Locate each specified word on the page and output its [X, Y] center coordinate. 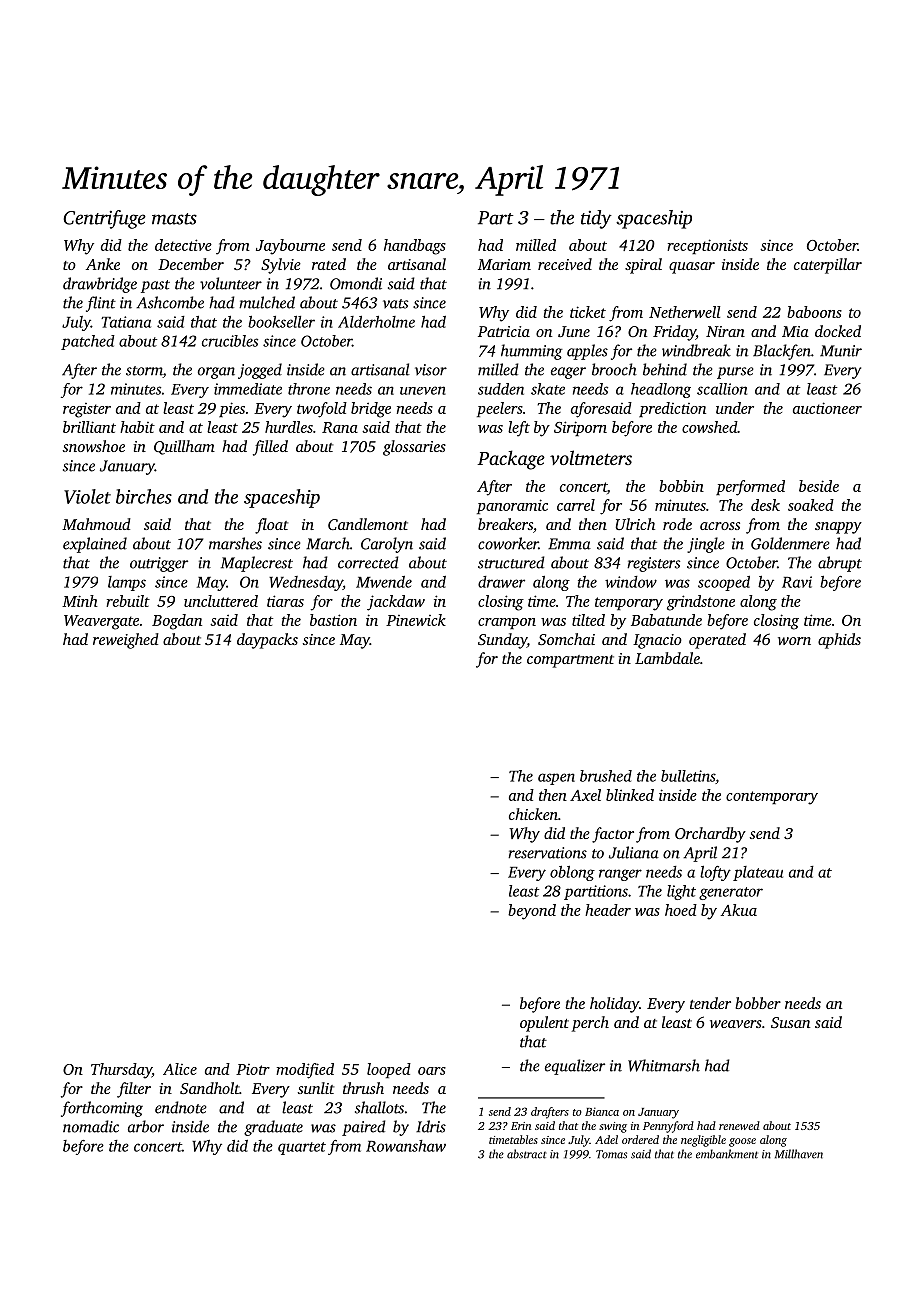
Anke [103, 264]
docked [838, 331]
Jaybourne [290, 247]
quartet [302, 1148]
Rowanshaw [406, 1146]
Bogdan [177, 622]
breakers [505, 524]
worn [794, 641]
